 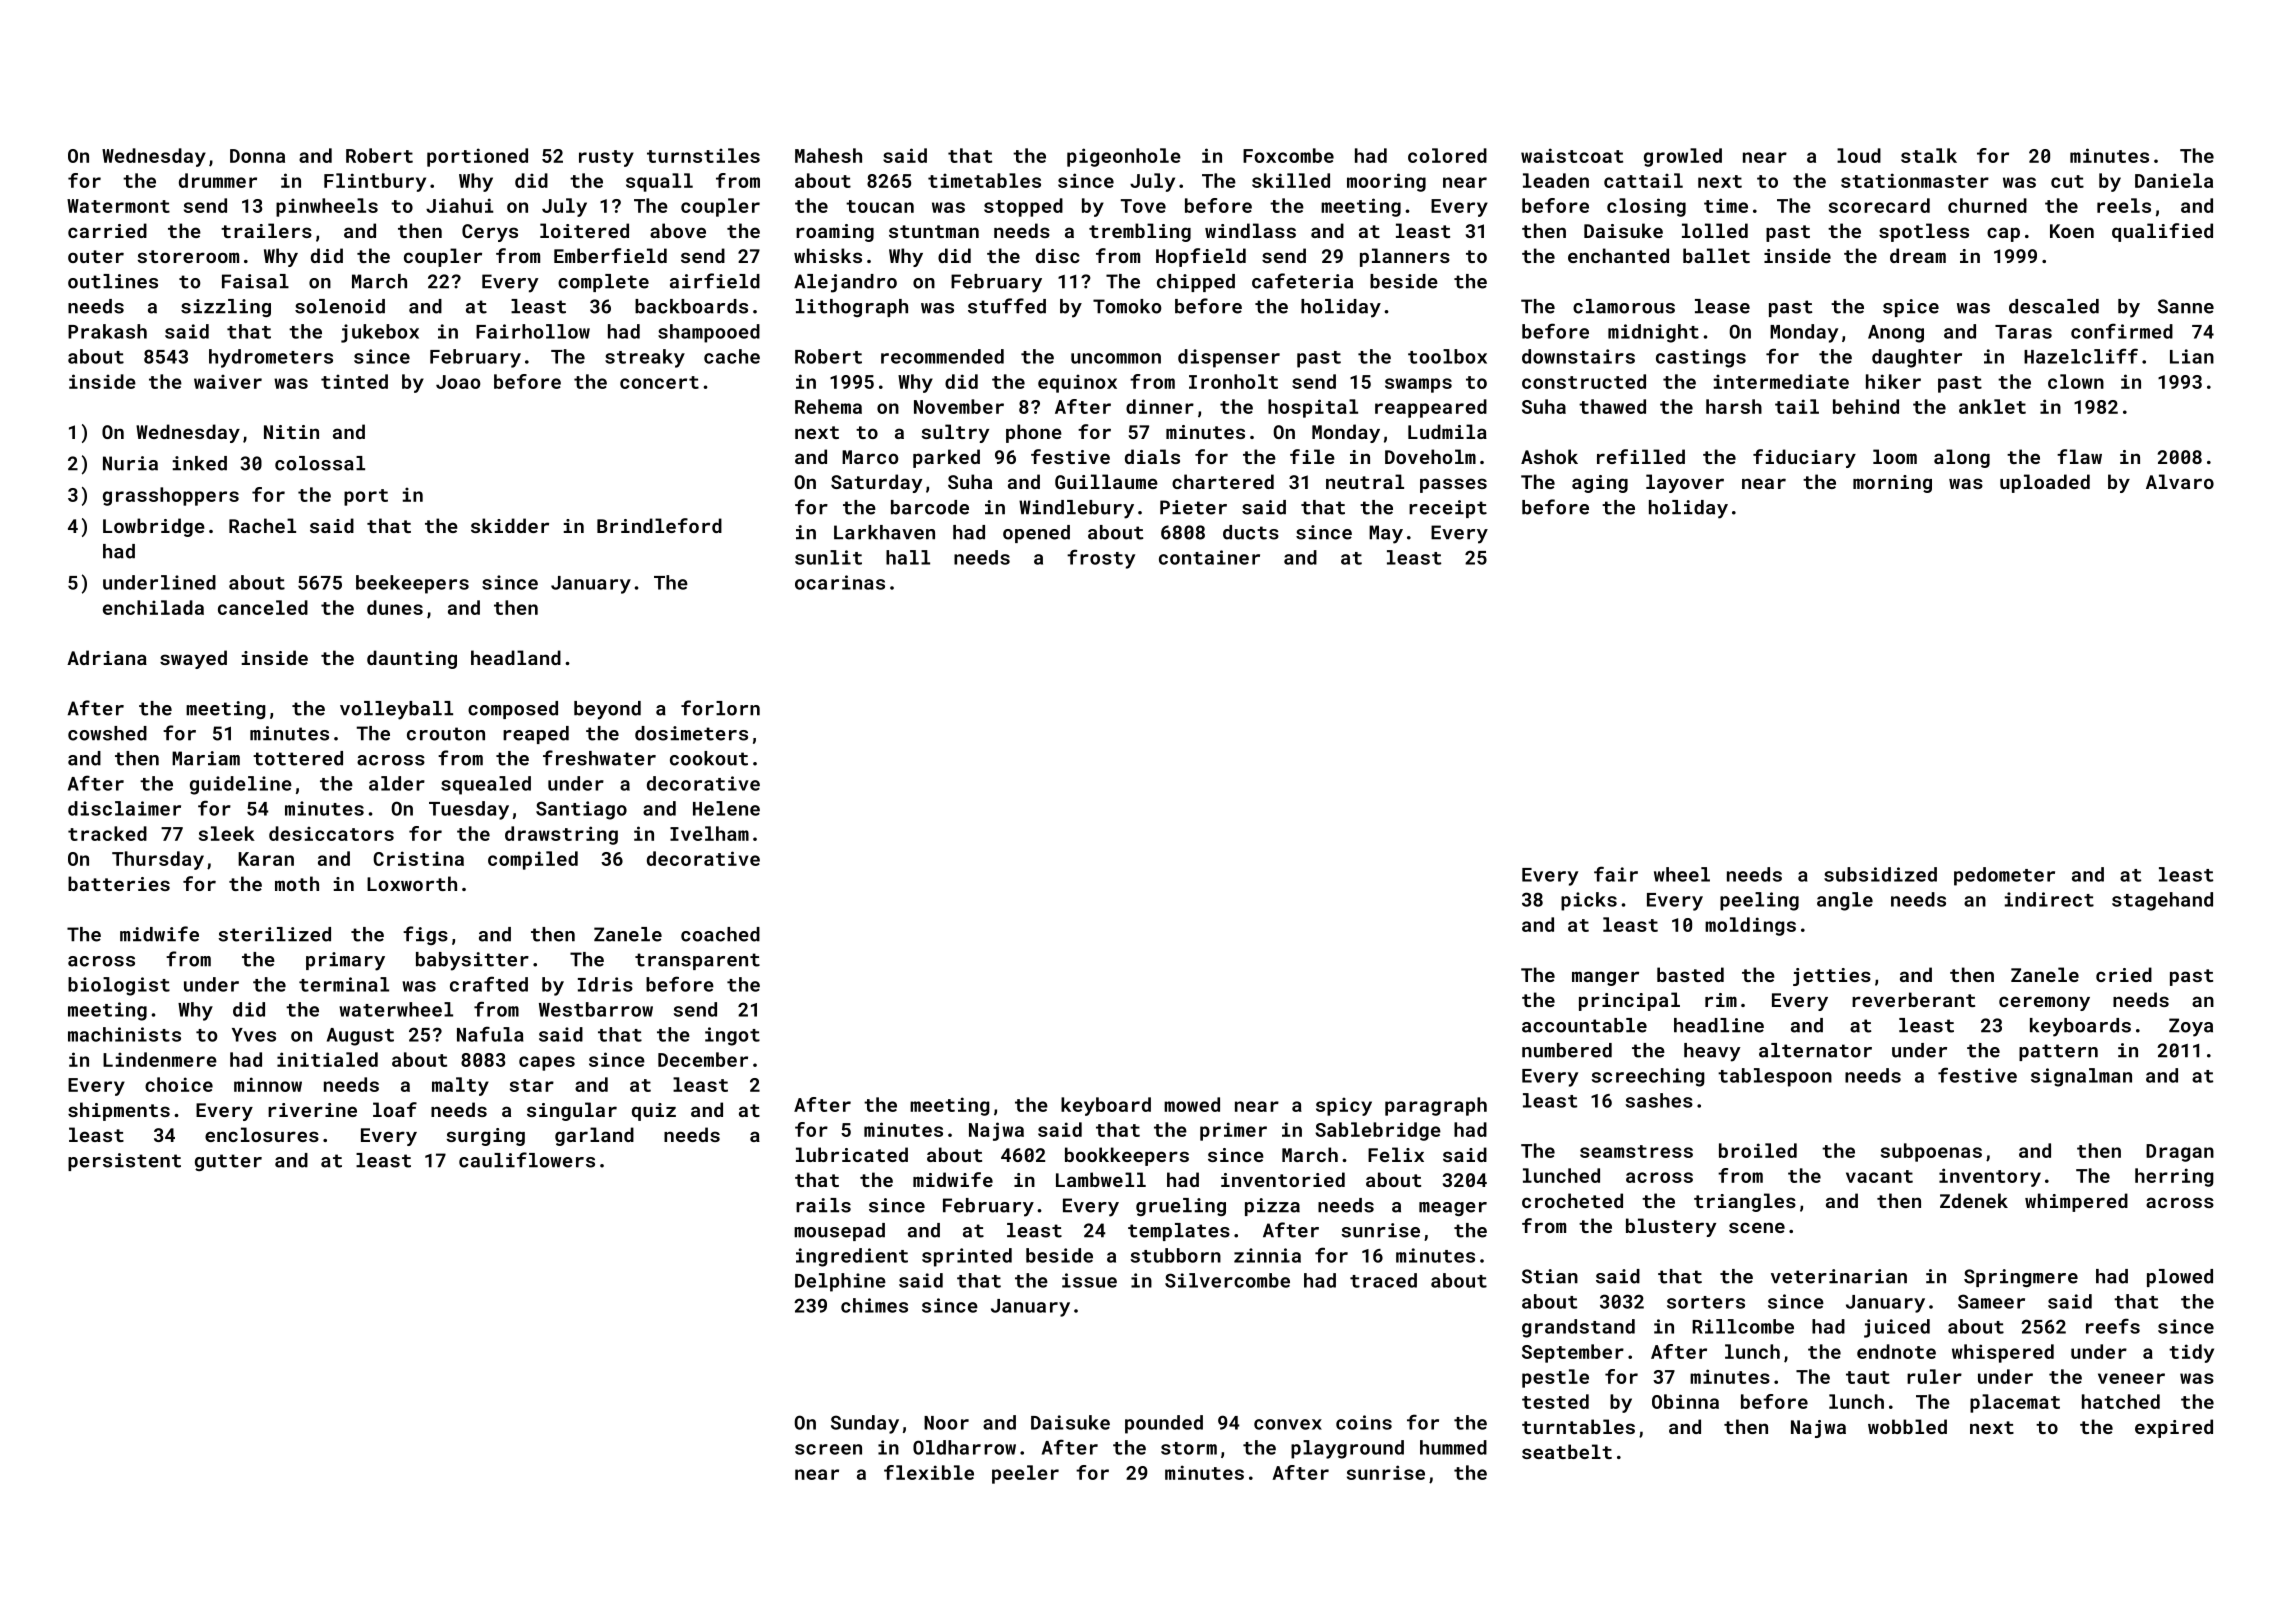 I want to click on Idris, so click(x=605, y=984).
